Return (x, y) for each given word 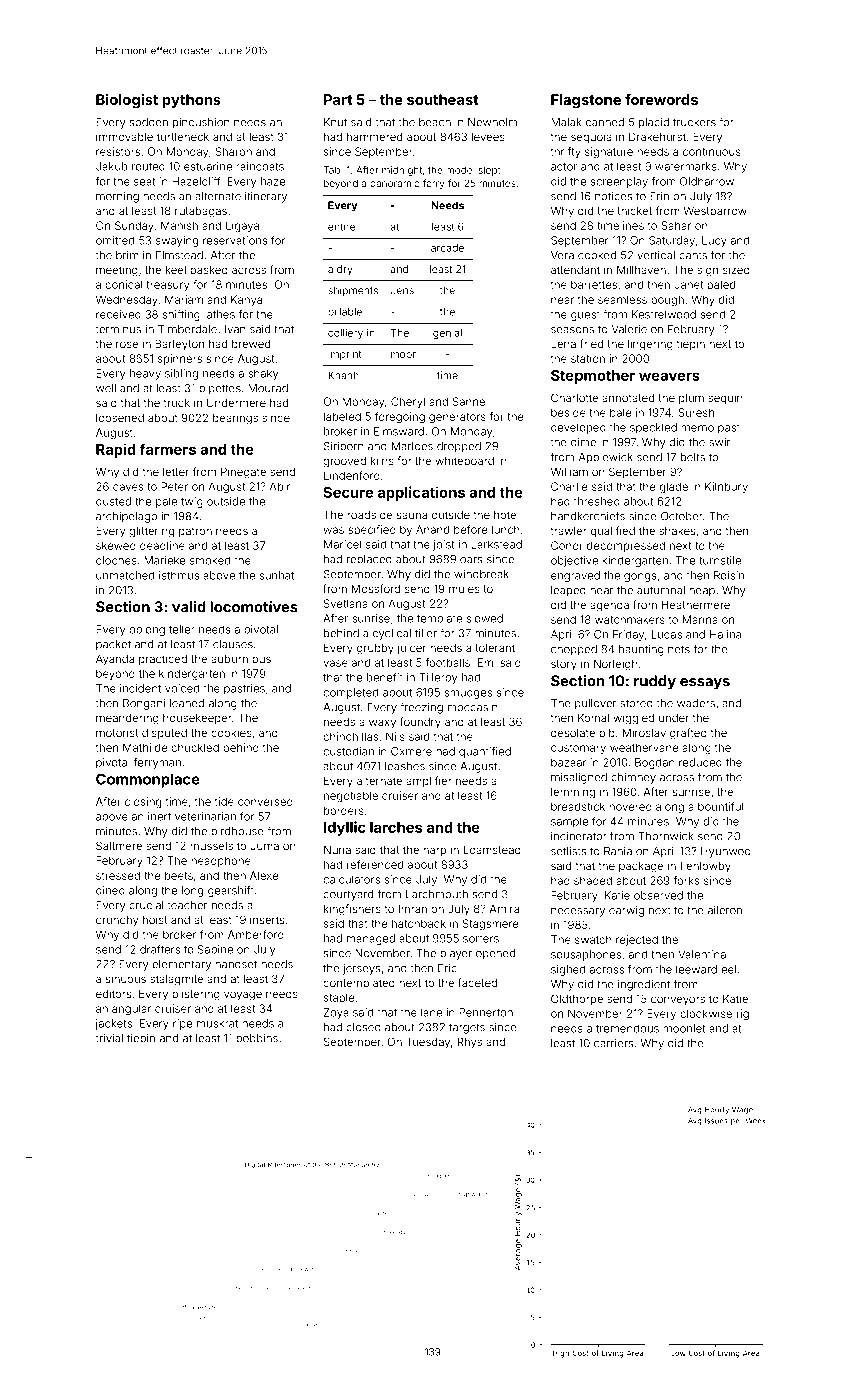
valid (189, 607)
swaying (177, 241)
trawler (568, 531)
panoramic (394, 185)
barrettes (594, 284)
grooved (344, 462)
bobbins (257, 1038)
